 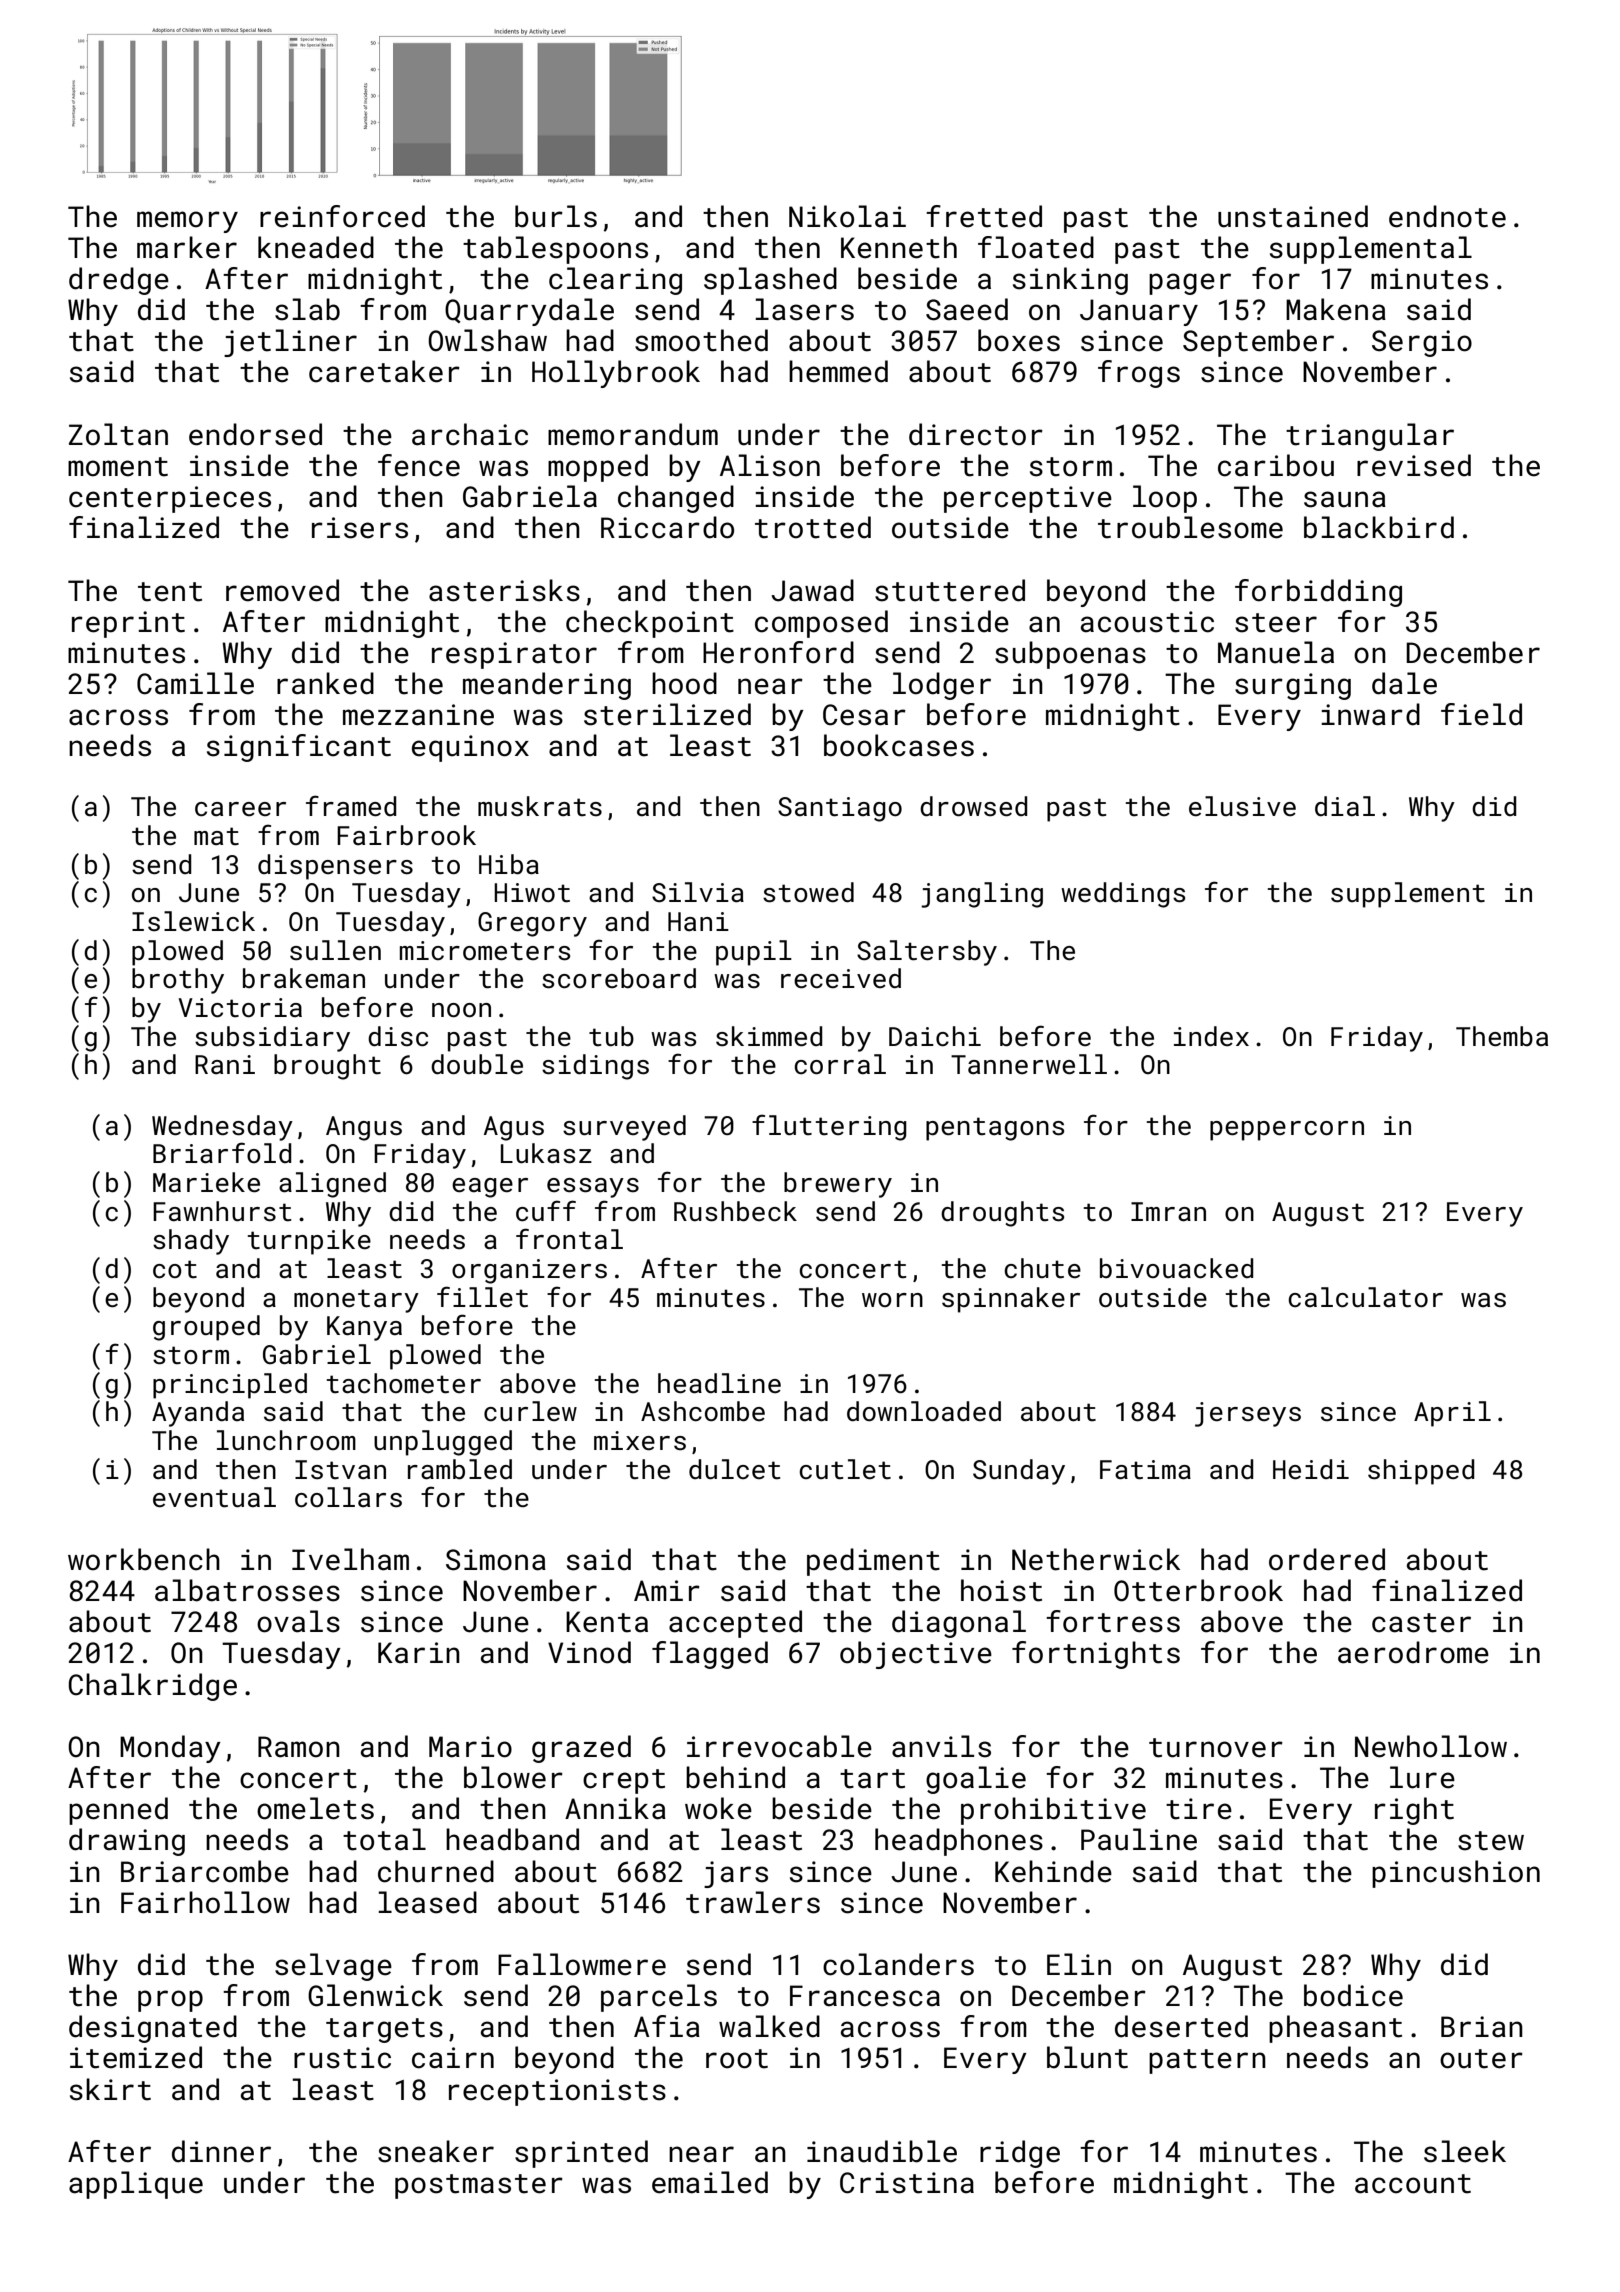 What do you see at coordinates (845, 1469) in the page?
I see `cutlet` at bounding box center [845, 1469].
